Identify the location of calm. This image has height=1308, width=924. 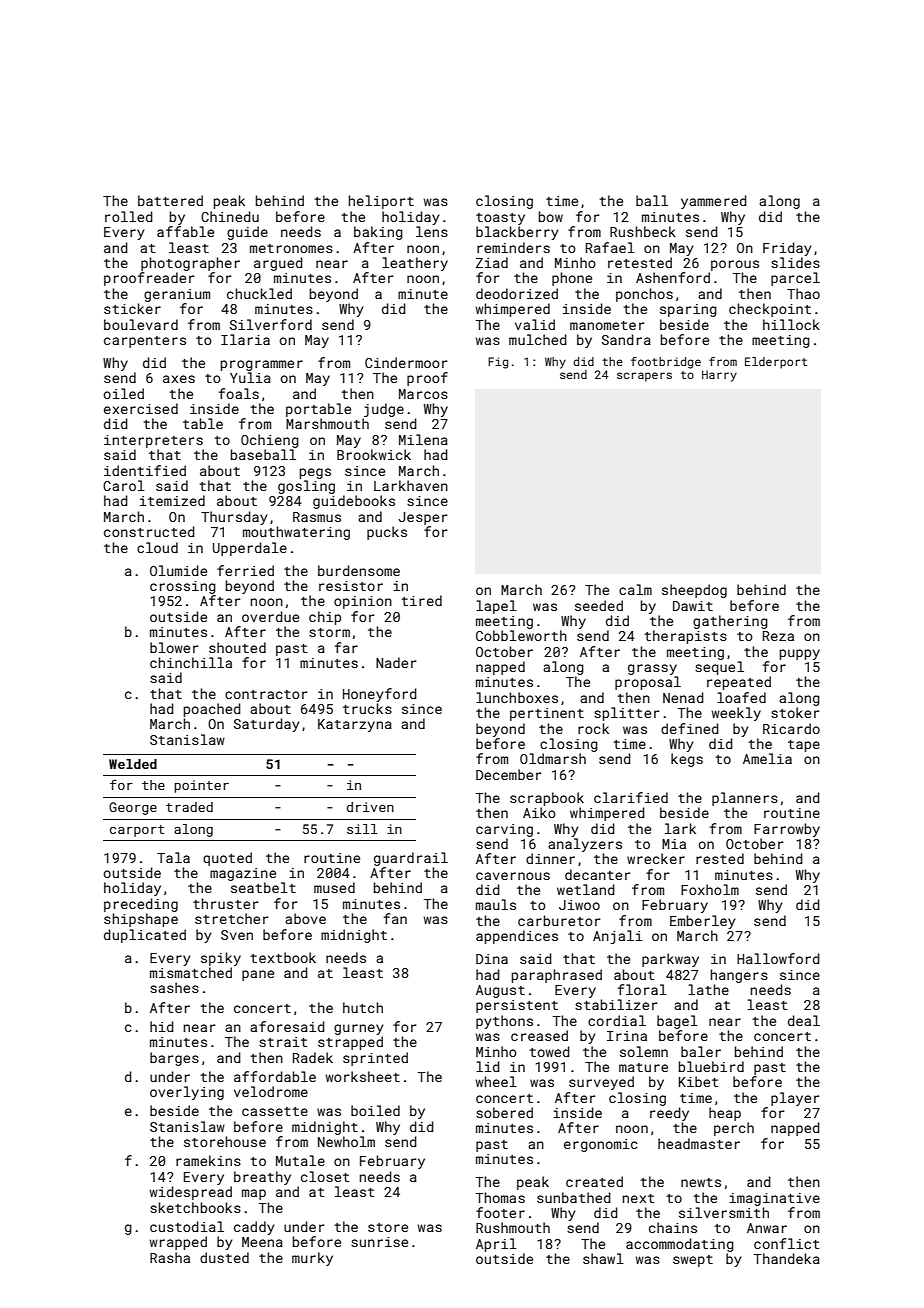
(635, 589).
